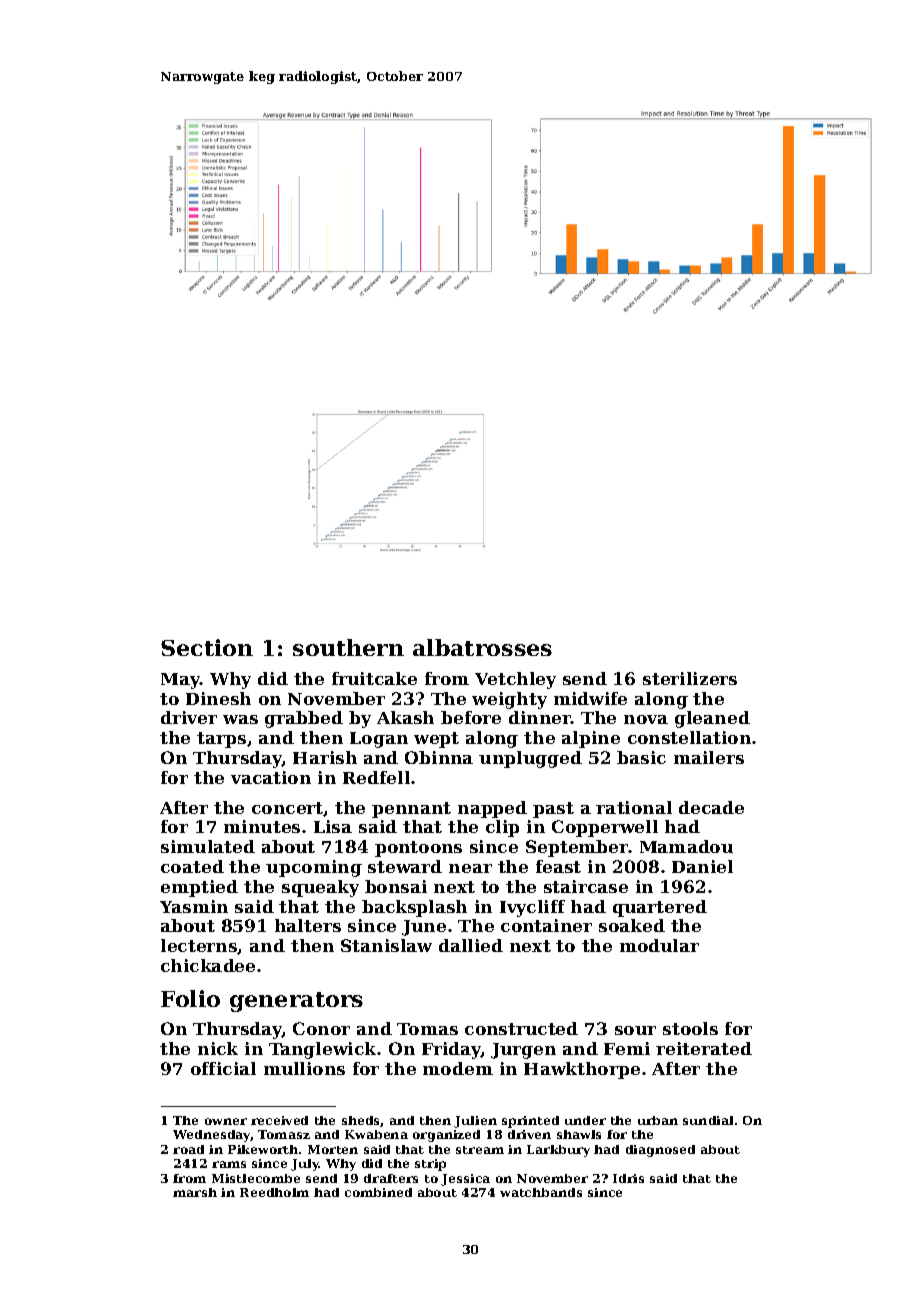 The width and height of the screenshot is (924, 1311). Describe the element at coordinates (229, 1164) in the screenshot. I see `rams` at that location.
